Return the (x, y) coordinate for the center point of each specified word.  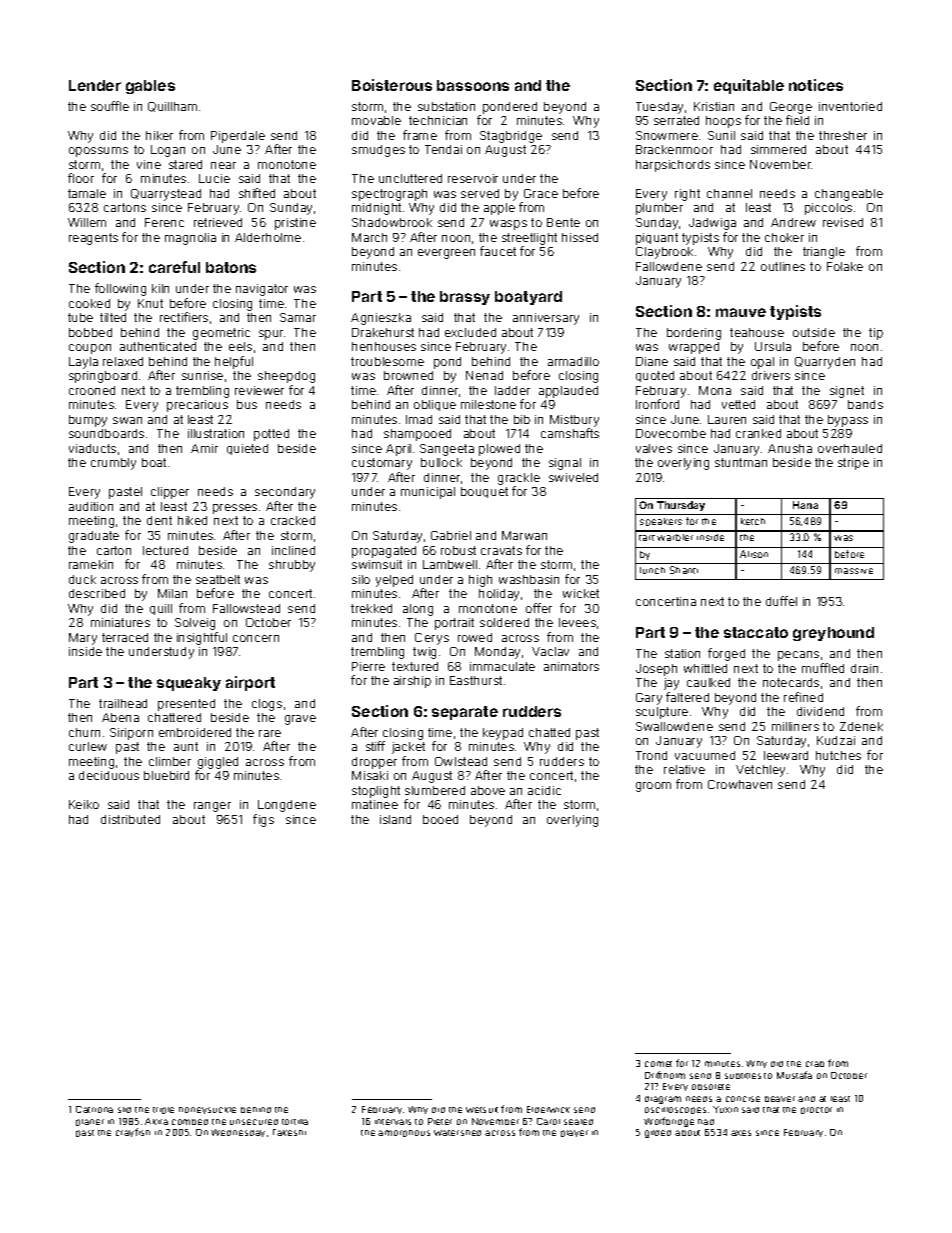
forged (726, 654)
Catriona (94, 1109)
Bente (563, 222)
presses (235, 509)
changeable (849, 195)
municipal (428, 493)
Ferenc (164, 222)
